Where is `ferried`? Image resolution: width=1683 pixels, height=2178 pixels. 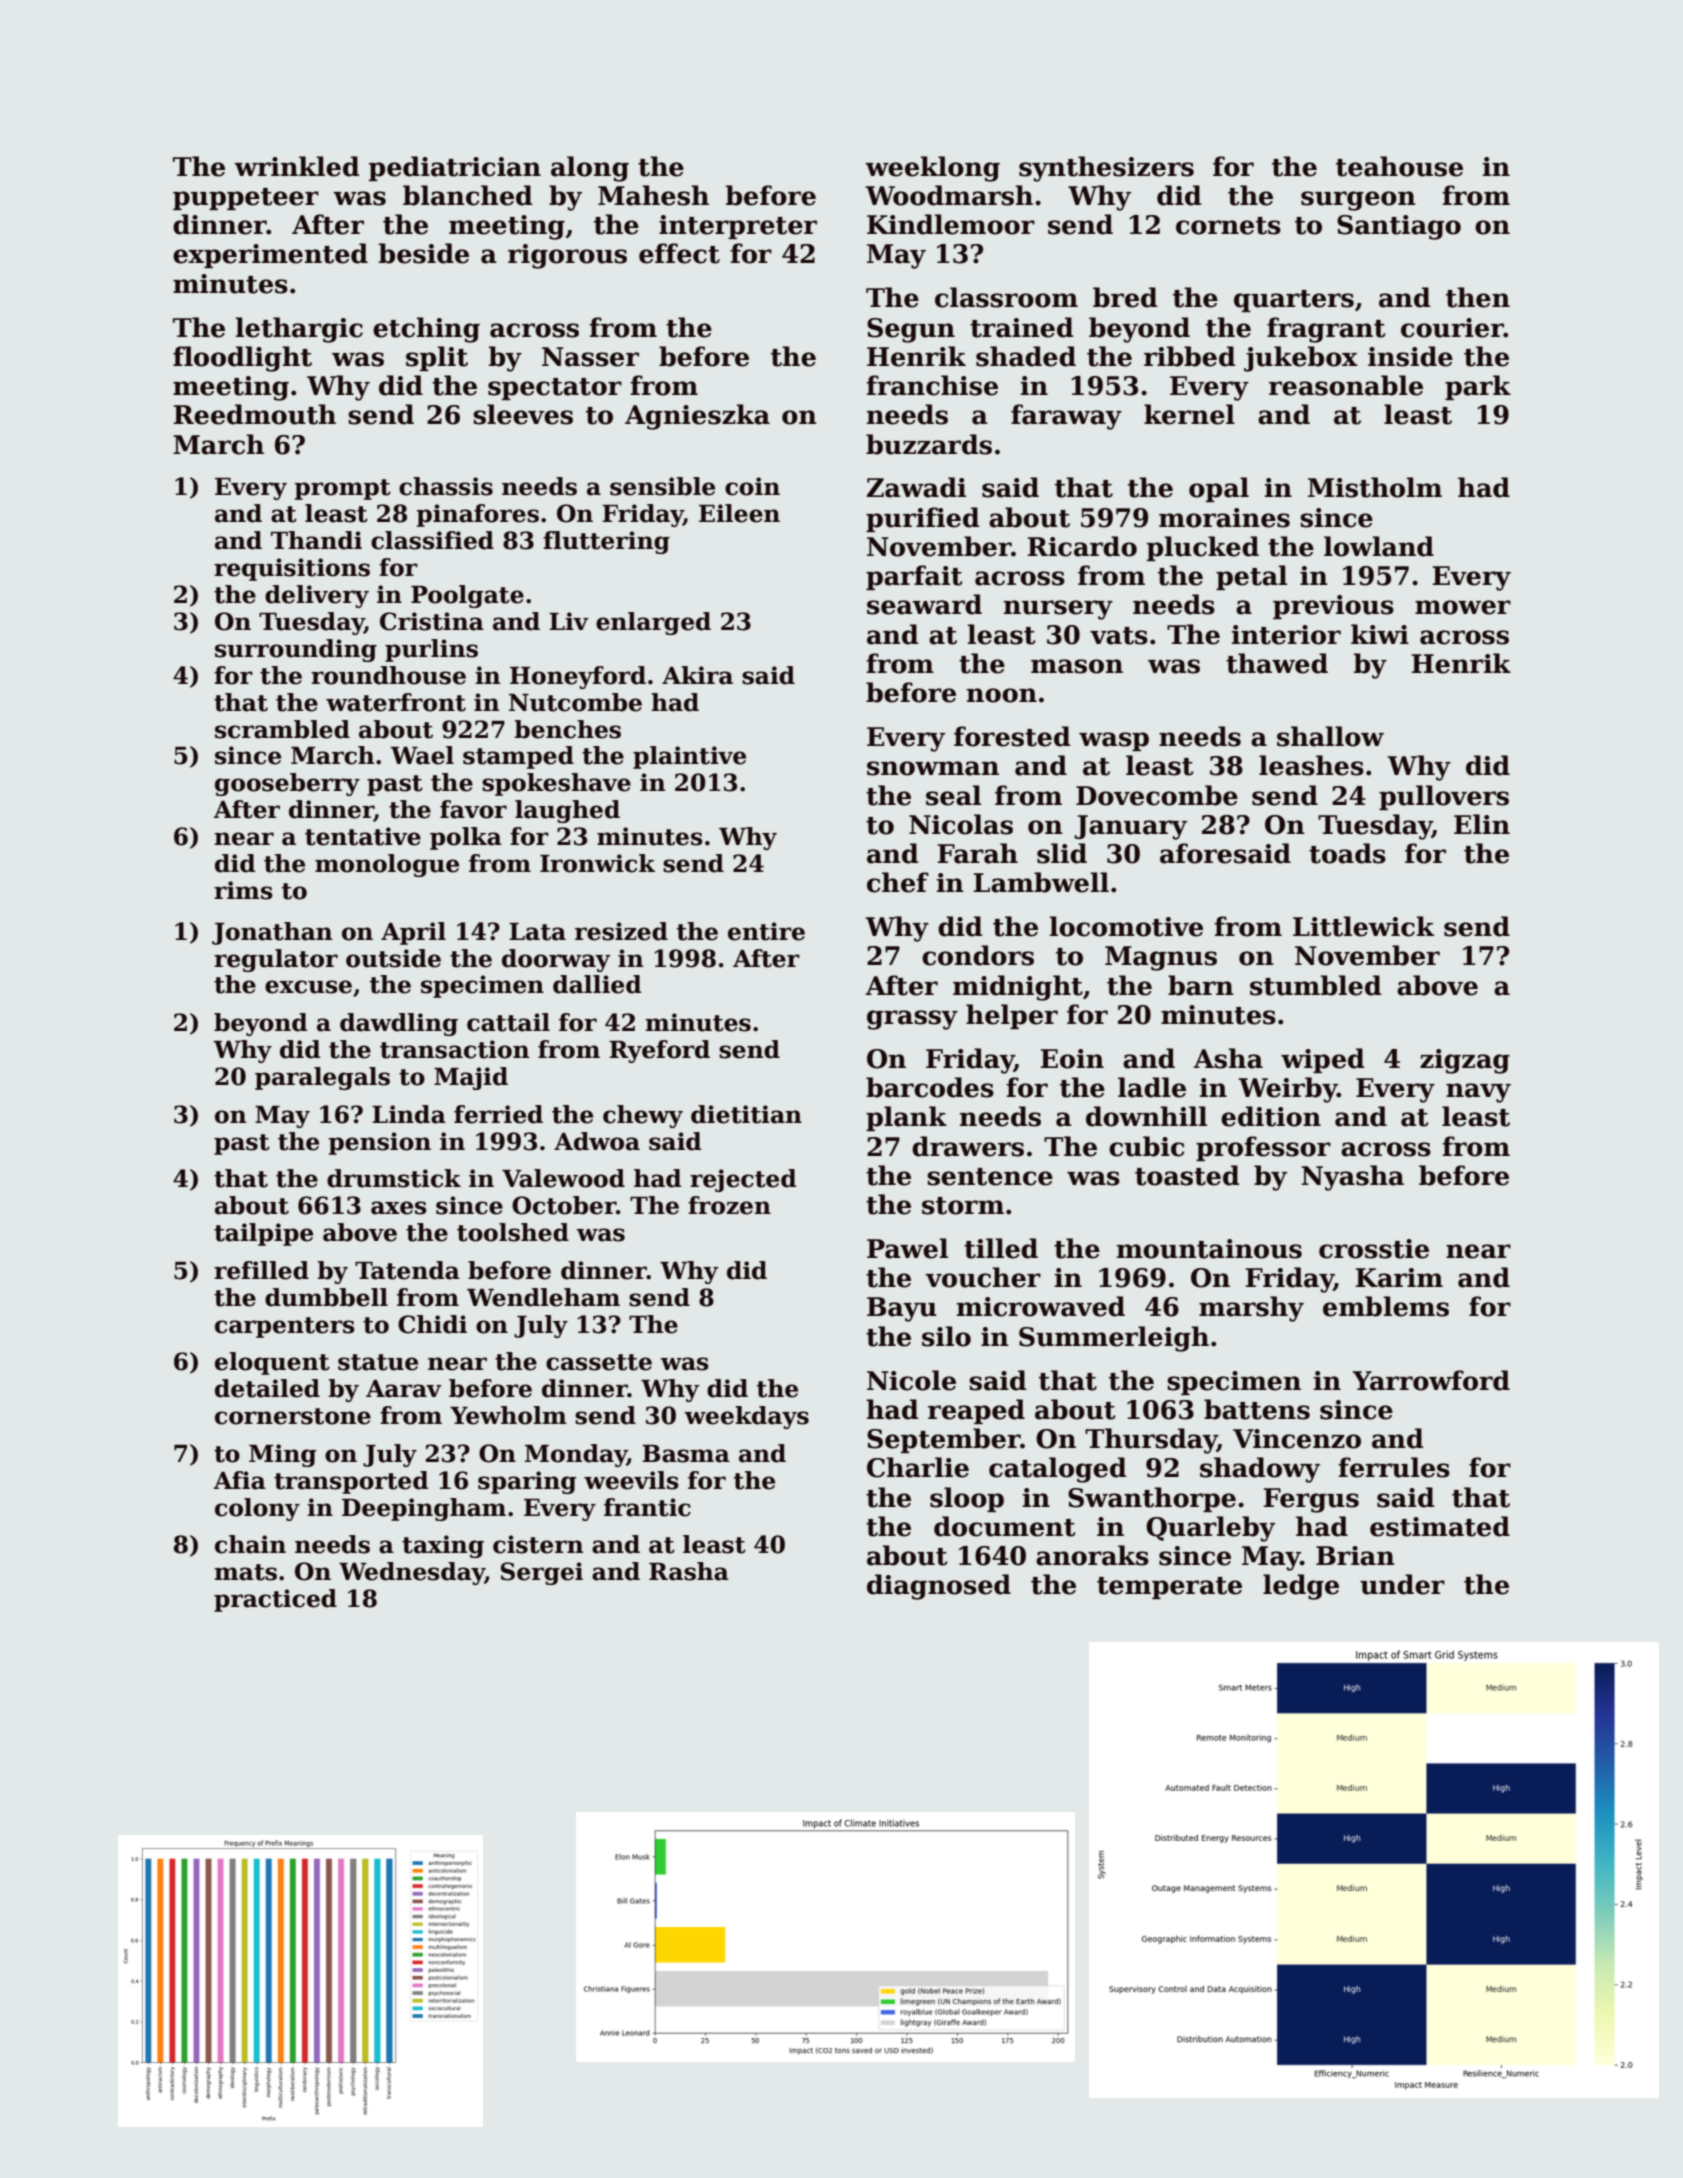
ferried is located at coordinates (498, 1114).
